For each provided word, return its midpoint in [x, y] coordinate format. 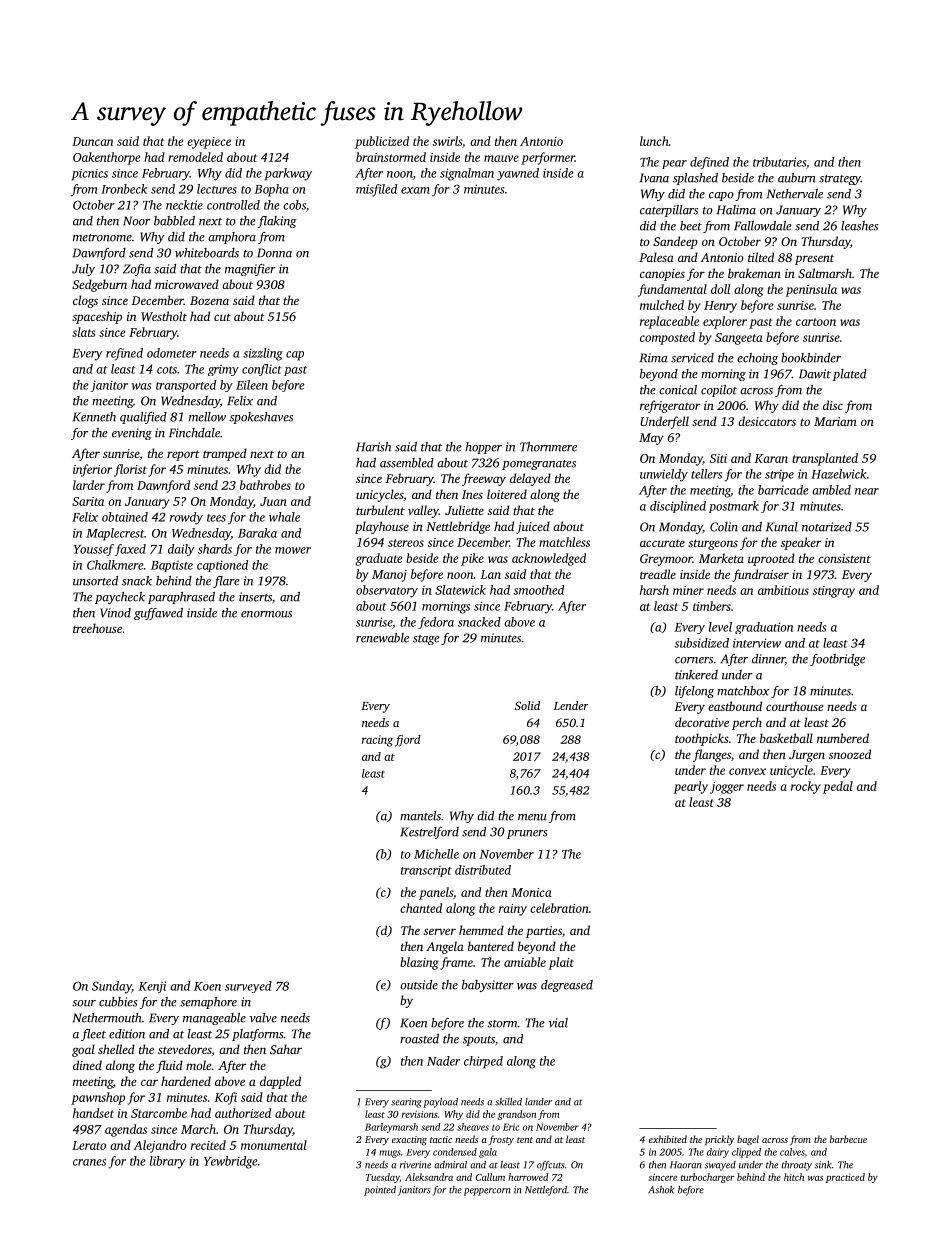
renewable [382, 638]
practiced [845, 1178]
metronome [102, 238]
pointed [380, 1191]
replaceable [669, 322]
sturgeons [713, 544]
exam [415, 190]
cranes [89, 1162]
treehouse [97, 628]
